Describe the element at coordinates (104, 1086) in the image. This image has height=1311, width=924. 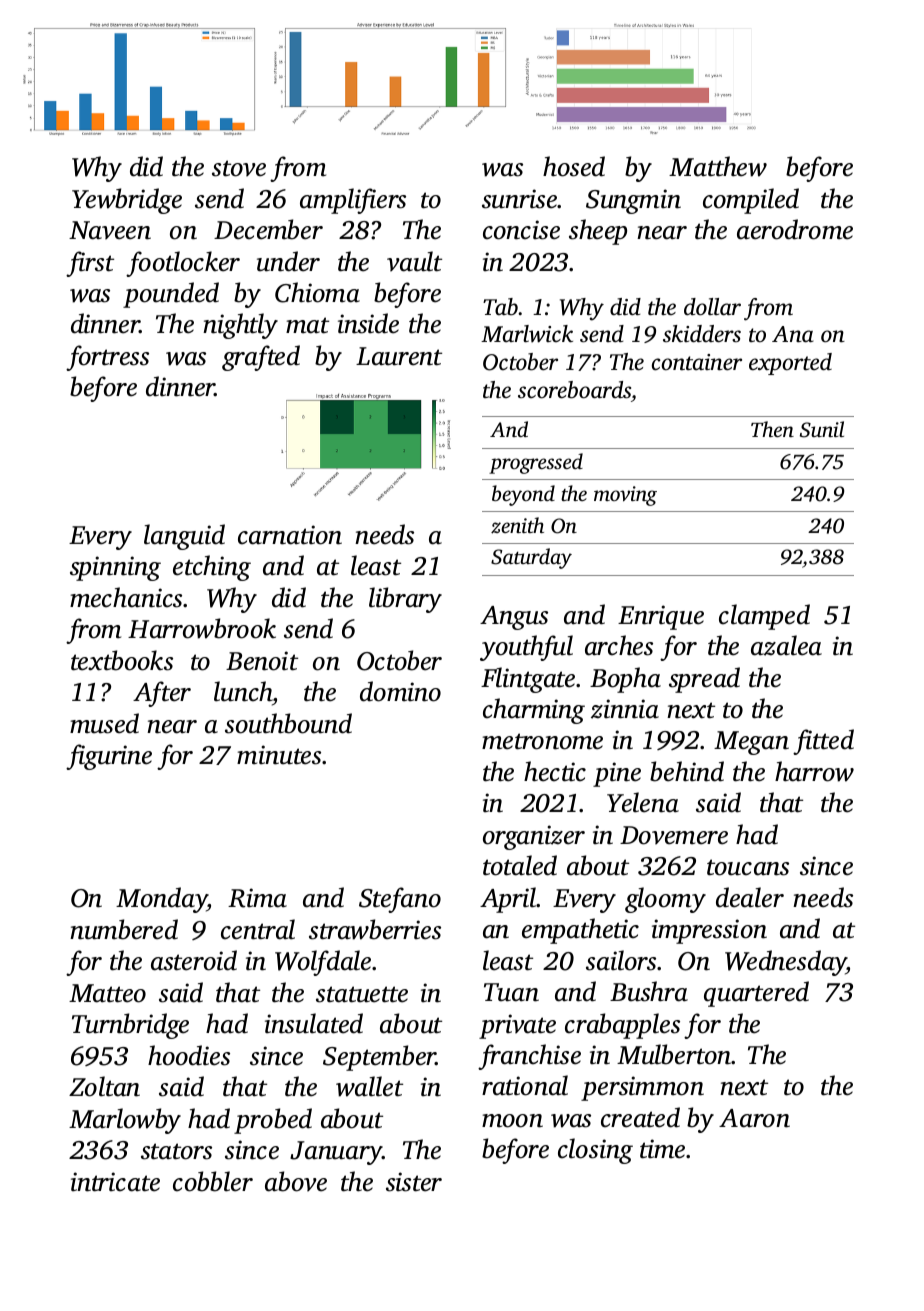
I see `Zoltan` at that location.
